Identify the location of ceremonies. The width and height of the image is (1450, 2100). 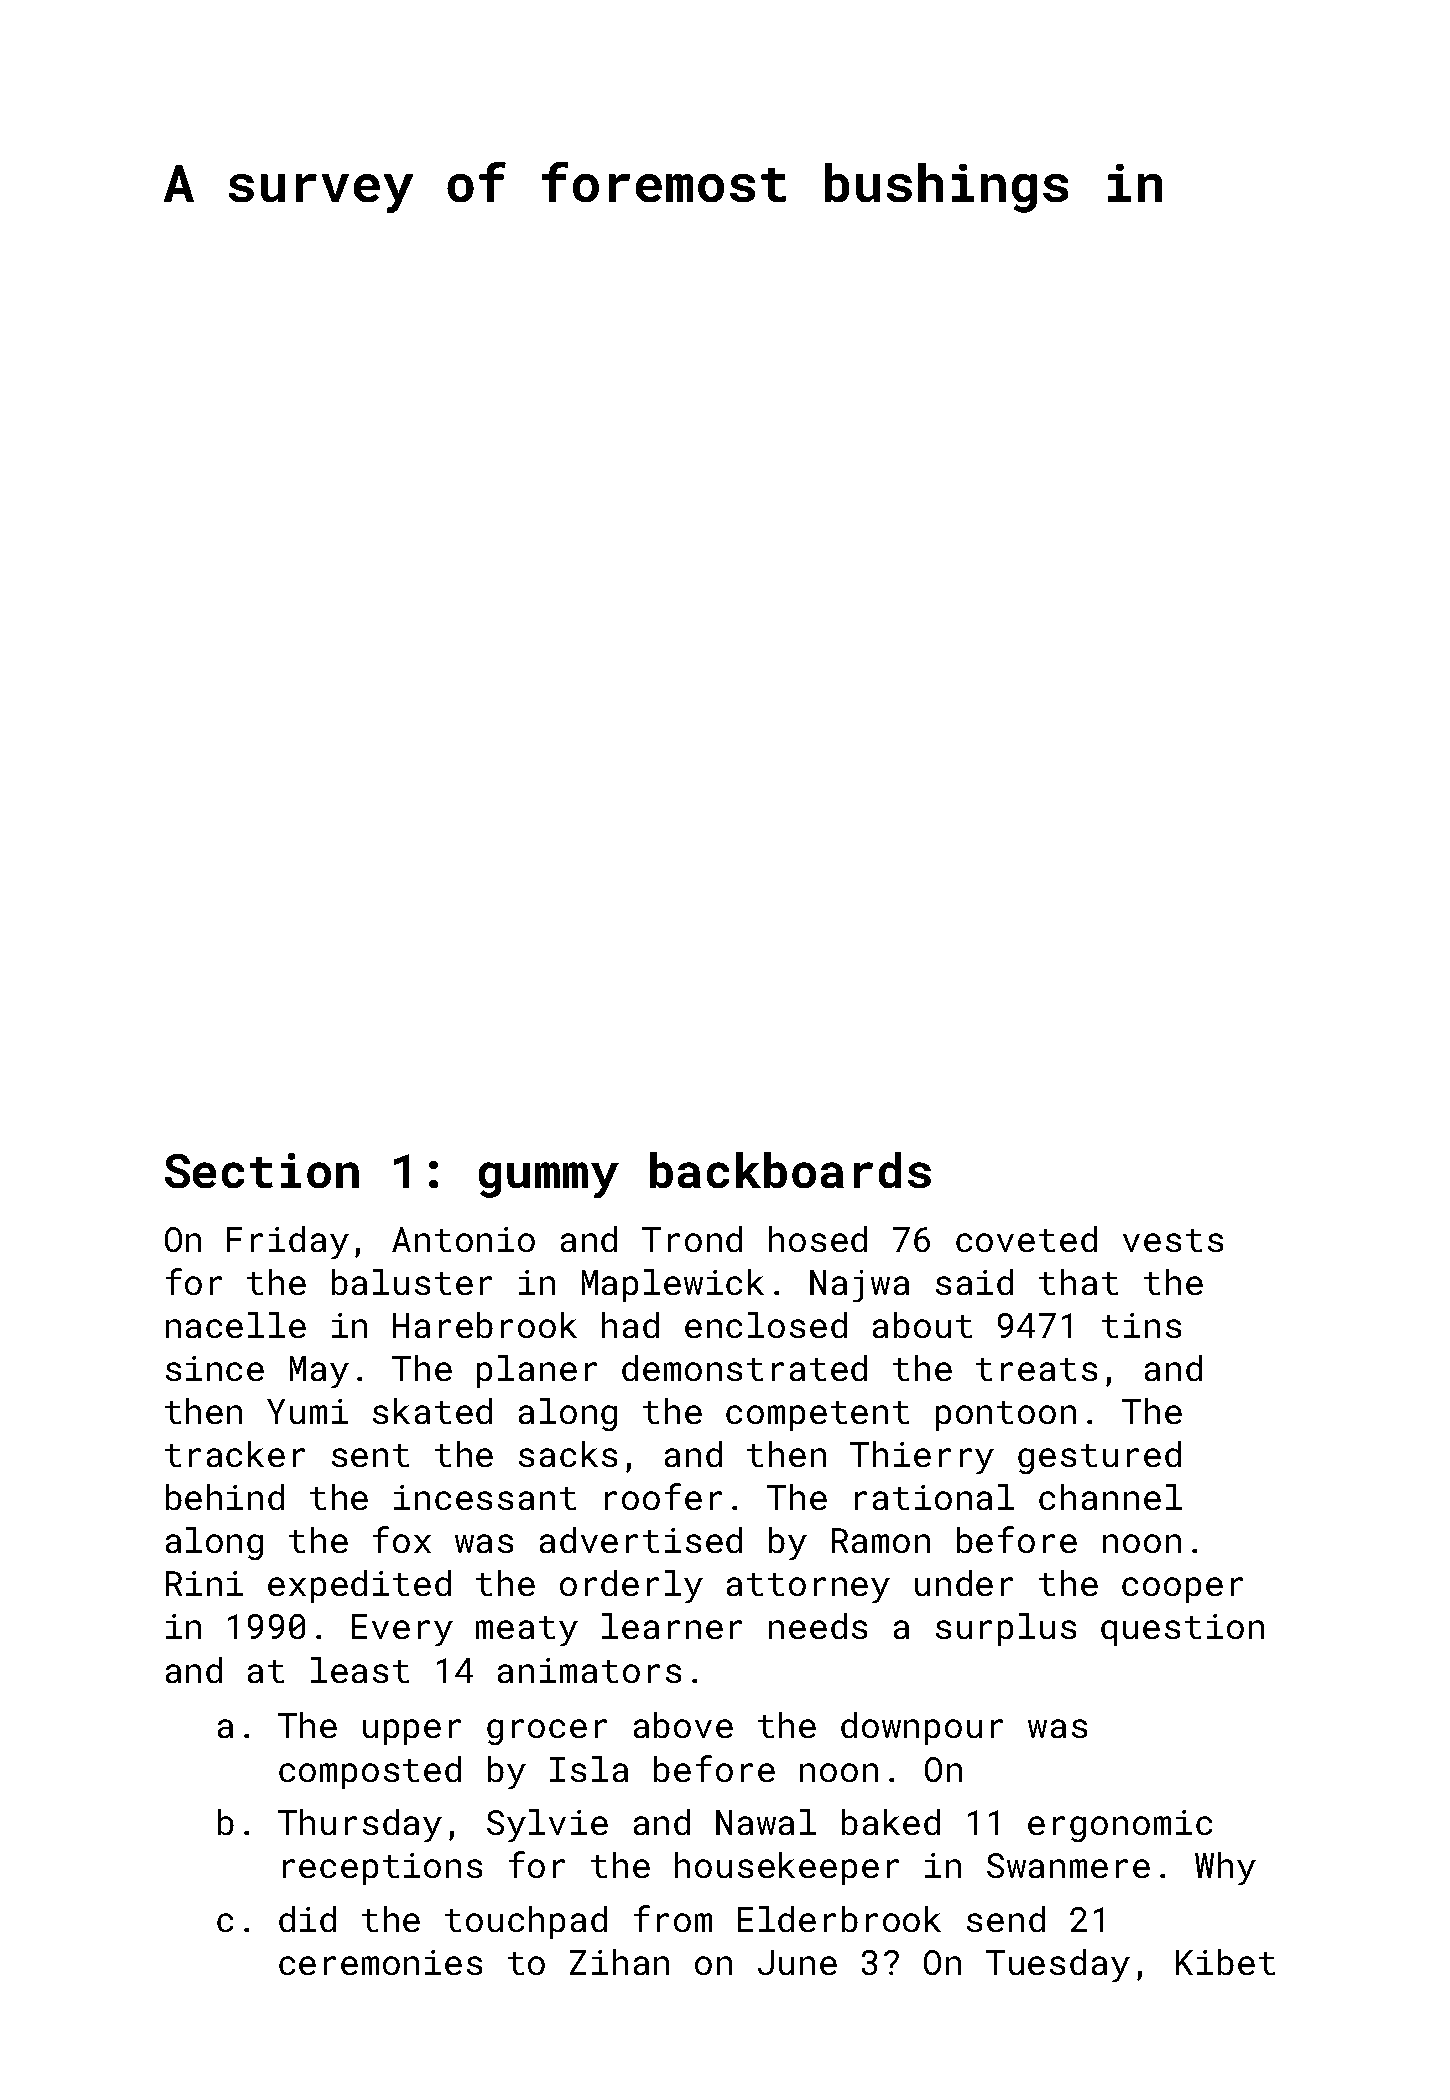
(380, 1962).
